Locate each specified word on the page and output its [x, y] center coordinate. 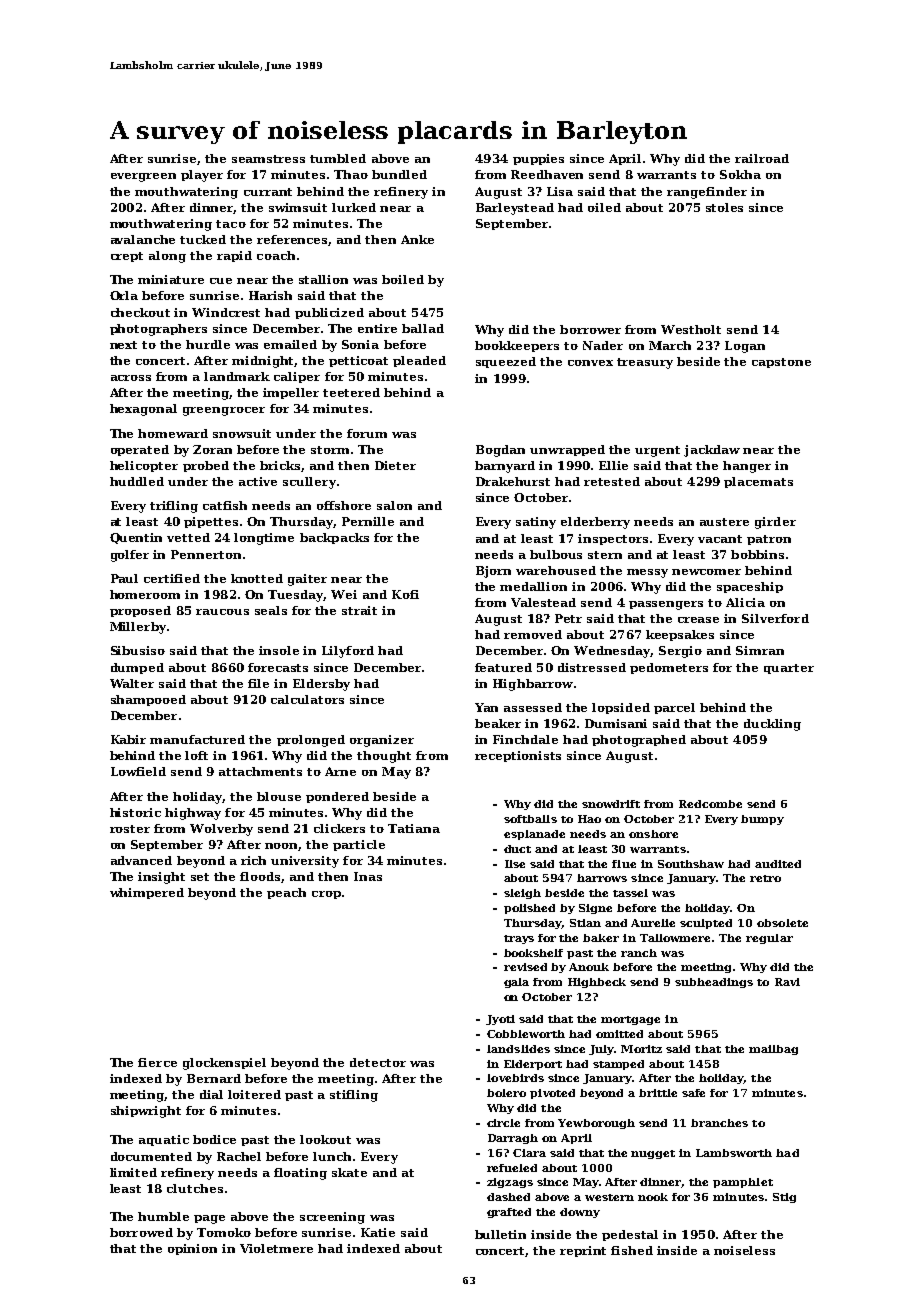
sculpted [706, 924]
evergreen [143, 177]
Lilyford [348, 652]
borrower [590, 329]
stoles [724, 207]
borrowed [141, 1232]
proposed [140, 611]
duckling [772, 725]
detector [378, 1062]
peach [286, 893]
